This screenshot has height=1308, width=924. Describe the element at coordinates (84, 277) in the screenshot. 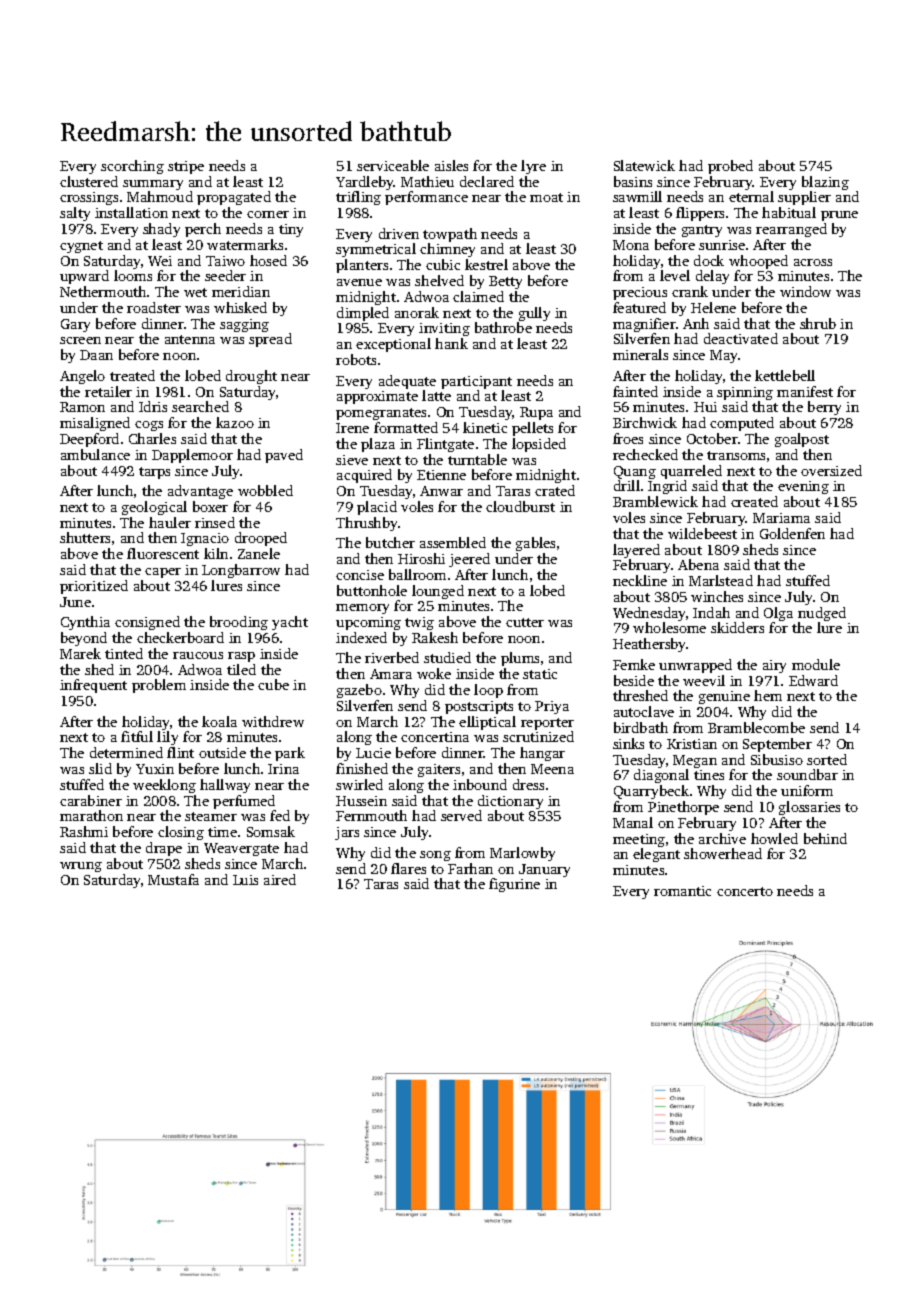

I see `upward` at that location.
